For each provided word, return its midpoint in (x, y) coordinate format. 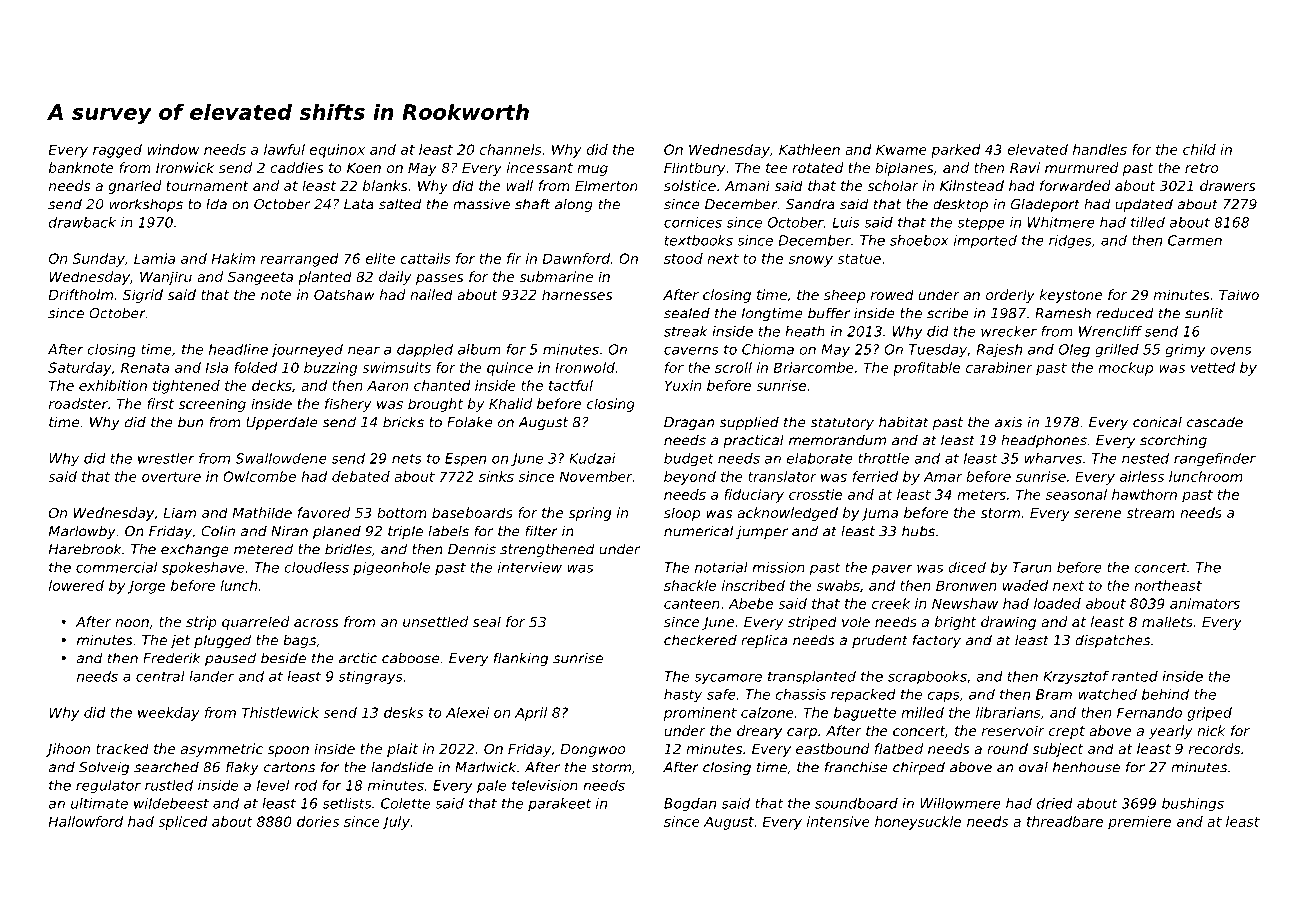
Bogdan (690, 805)
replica (764, 641)
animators (1205, 603)
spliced (183, 823)
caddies (296, 167)
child (1199, 149)
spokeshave (203, 568)
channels (511, 149)
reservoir (1013, 730)
